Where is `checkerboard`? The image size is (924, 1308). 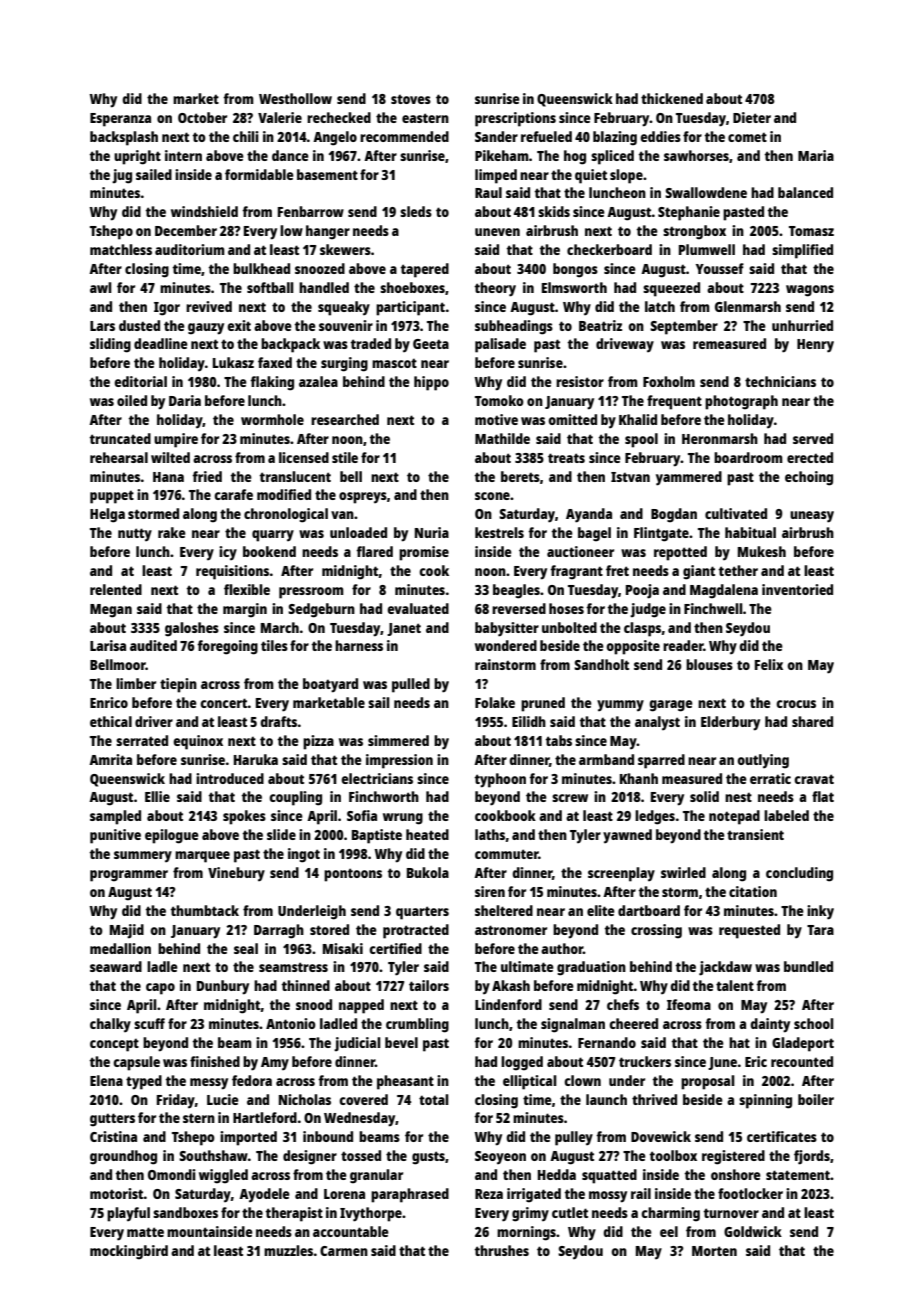
checkerboard is located at coordinates (609, 249).
